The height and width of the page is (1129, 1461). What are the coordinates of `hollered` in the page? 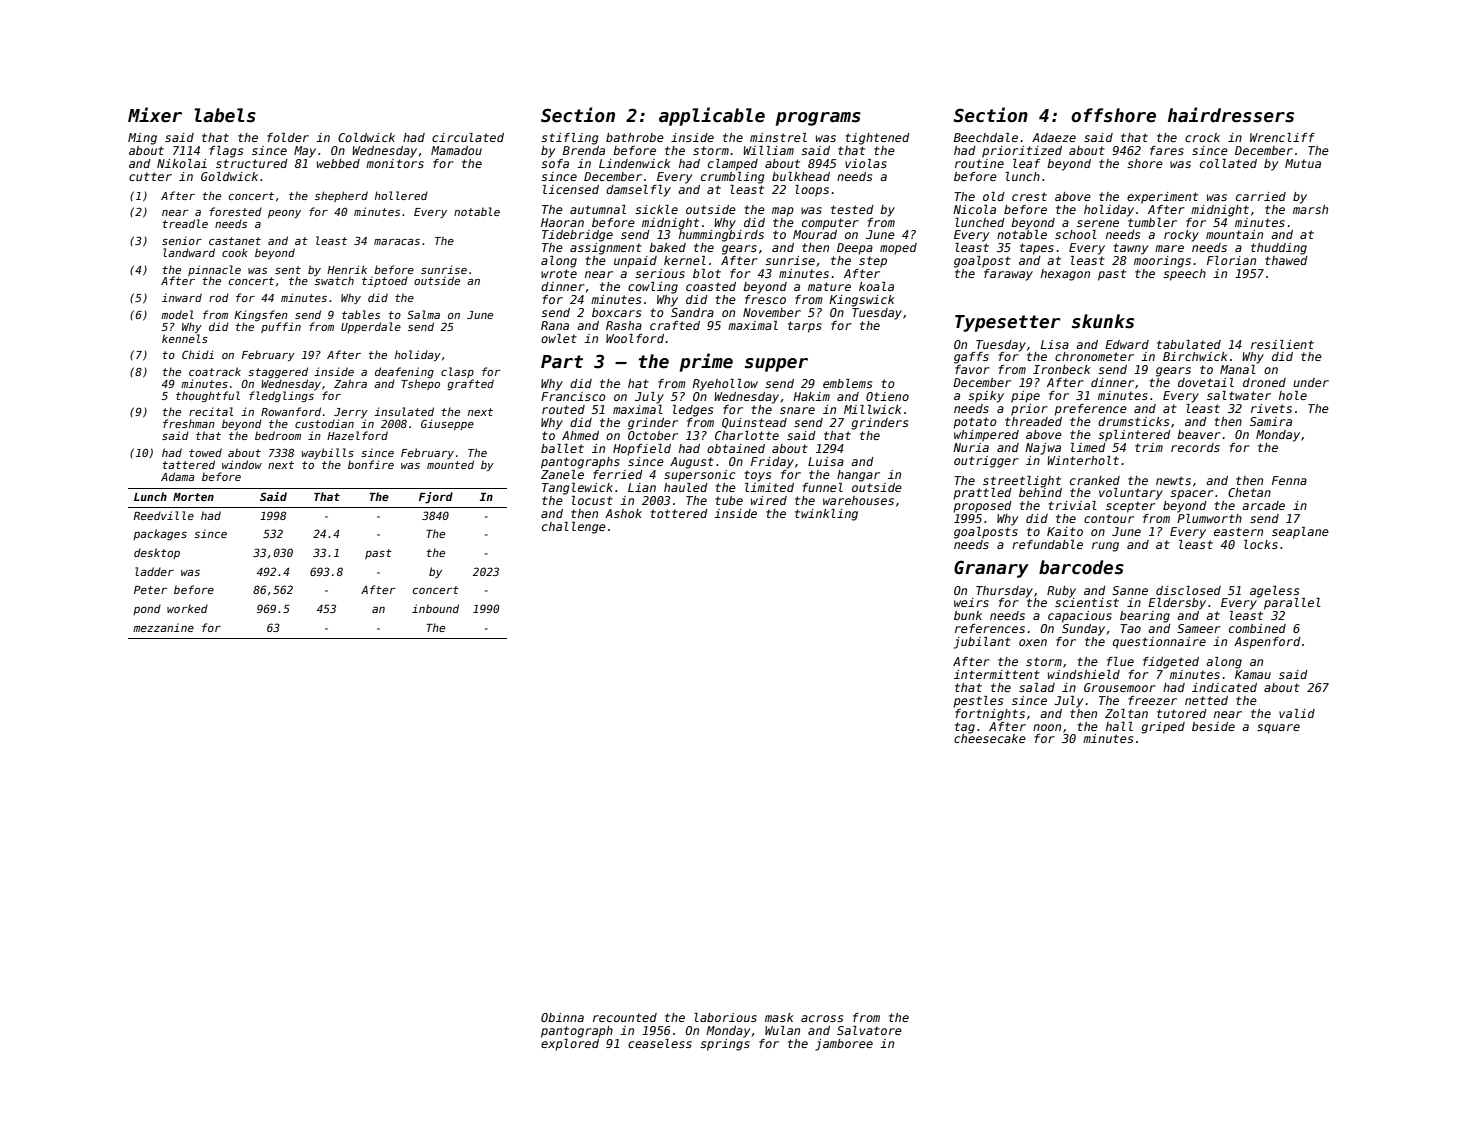 It's located at (401, 195).
